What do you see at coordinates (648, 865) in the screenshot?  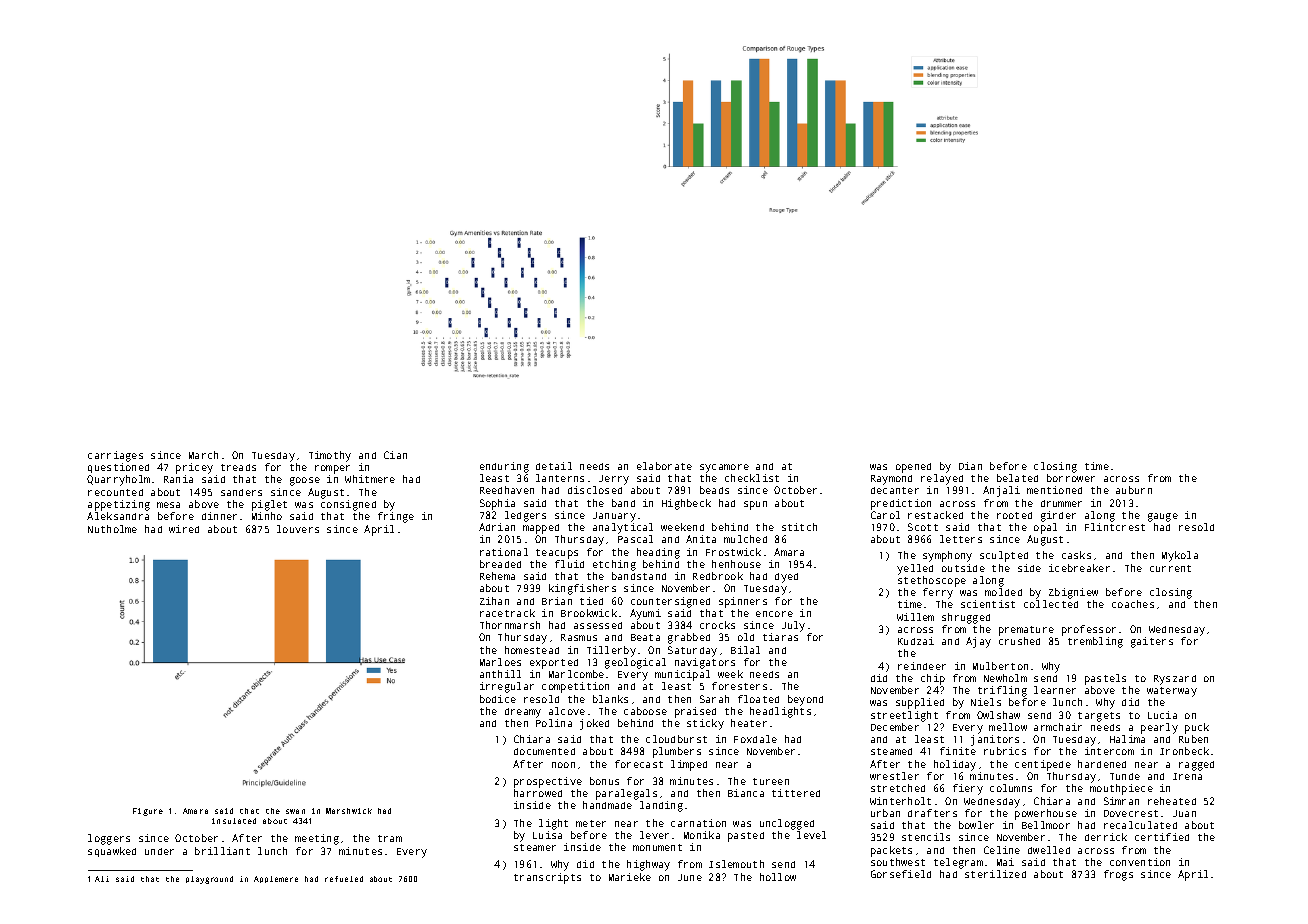 I see `highway` at bounding box center [648, 865].
